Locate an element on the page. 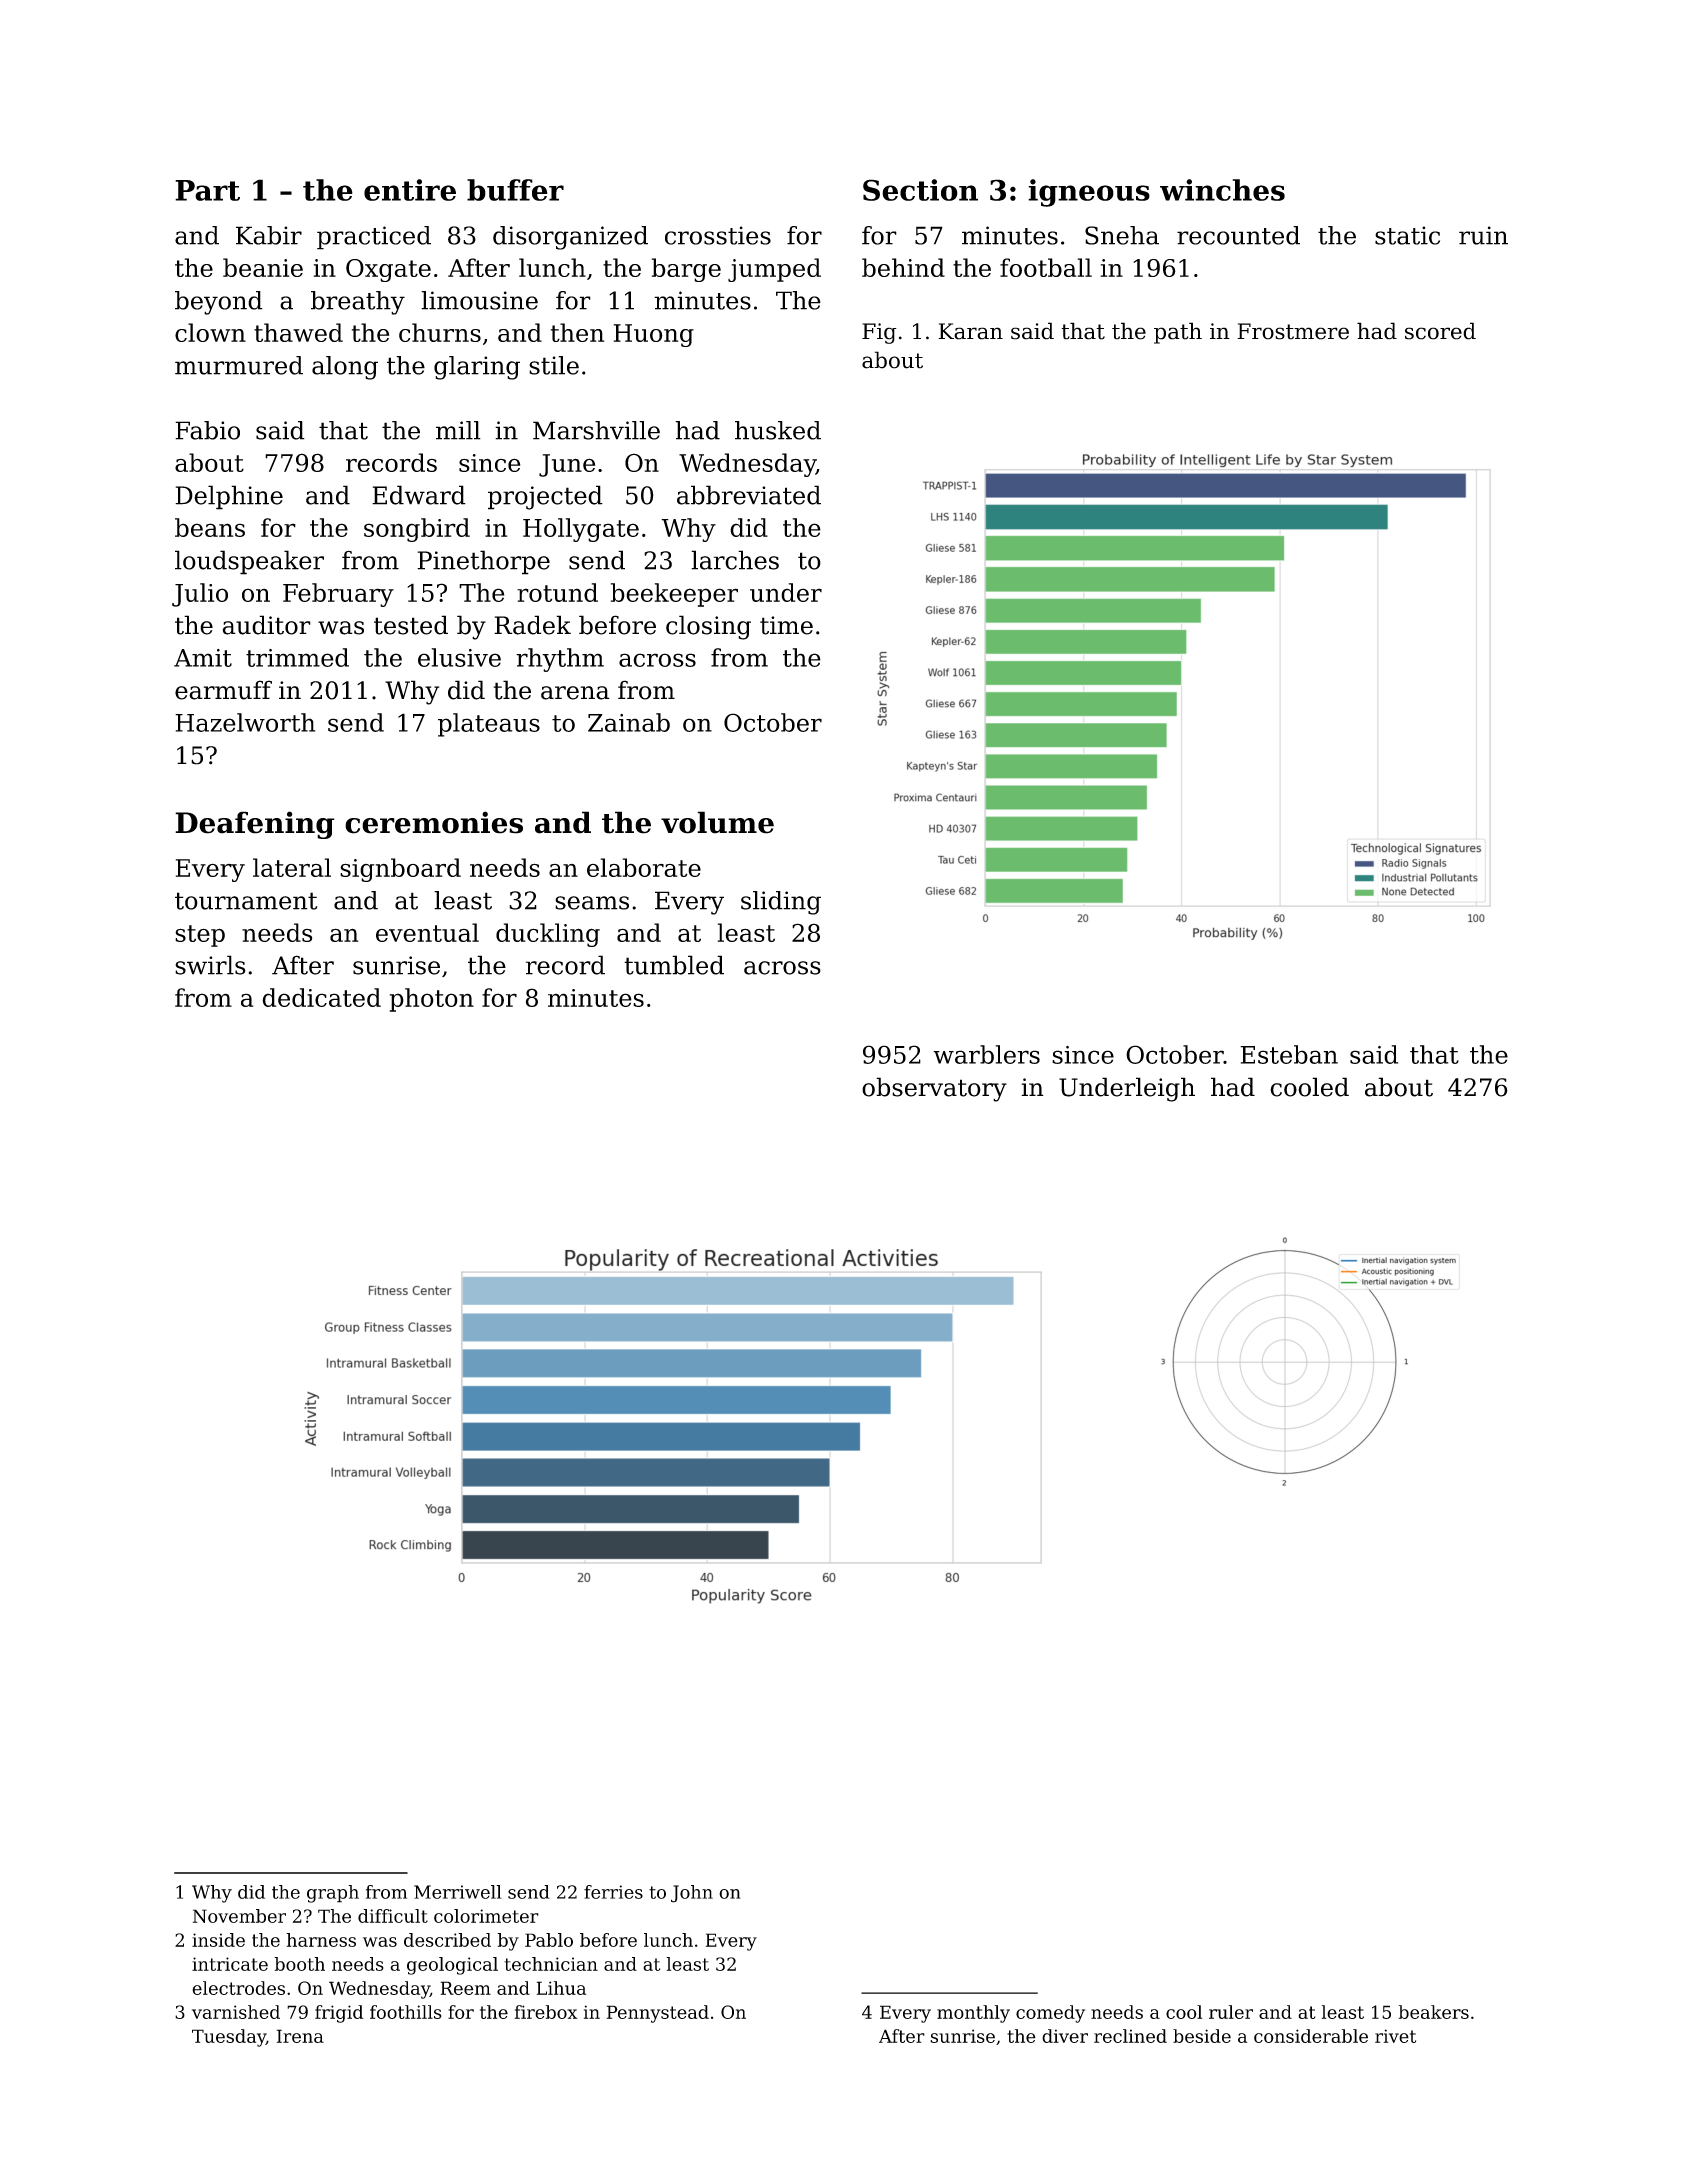 This image has width=1683, height=2178. observatory is located at coordinates (934, 1089).
